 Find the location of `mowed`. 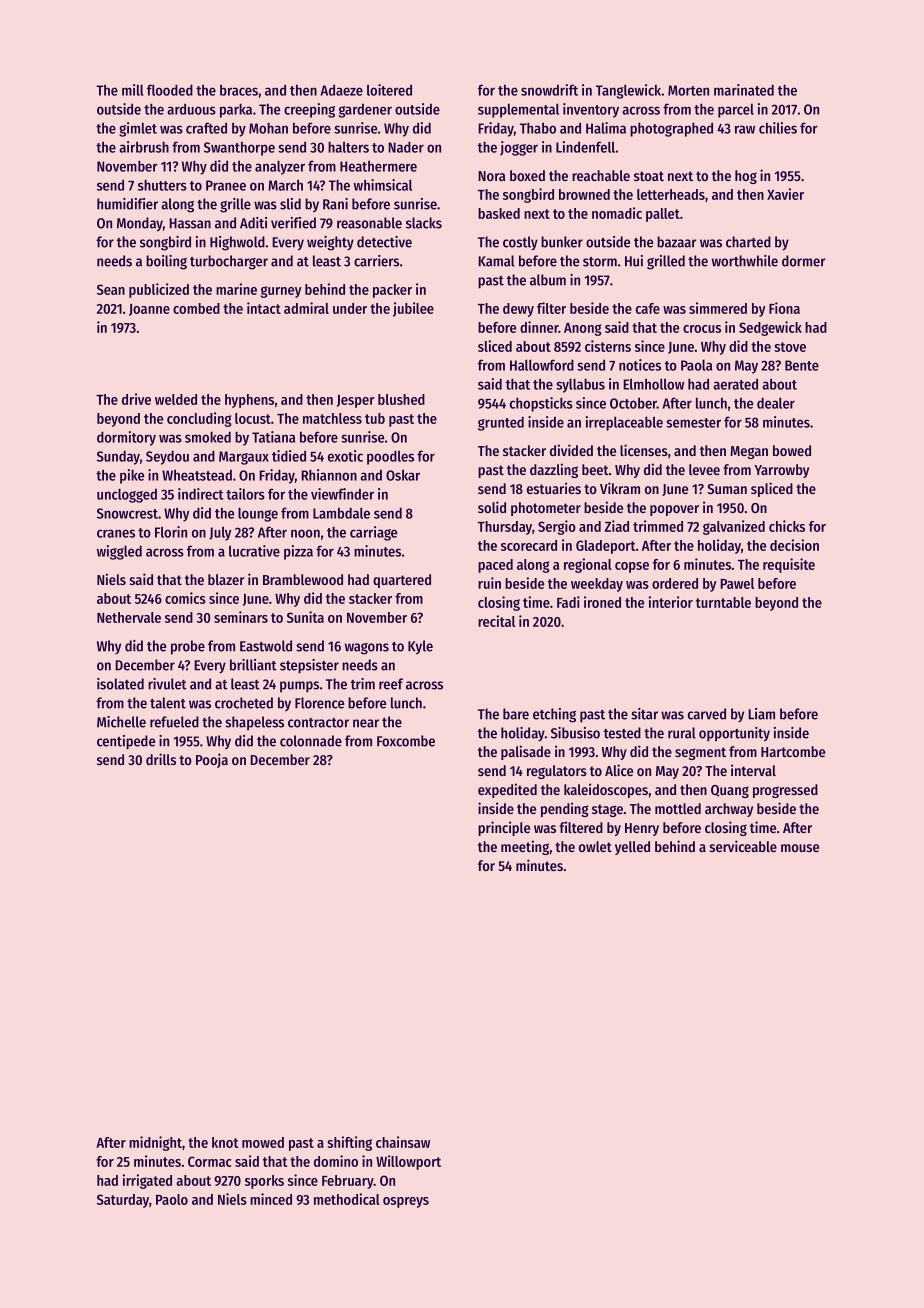

mowed is located at coordinates (263, 1142).
